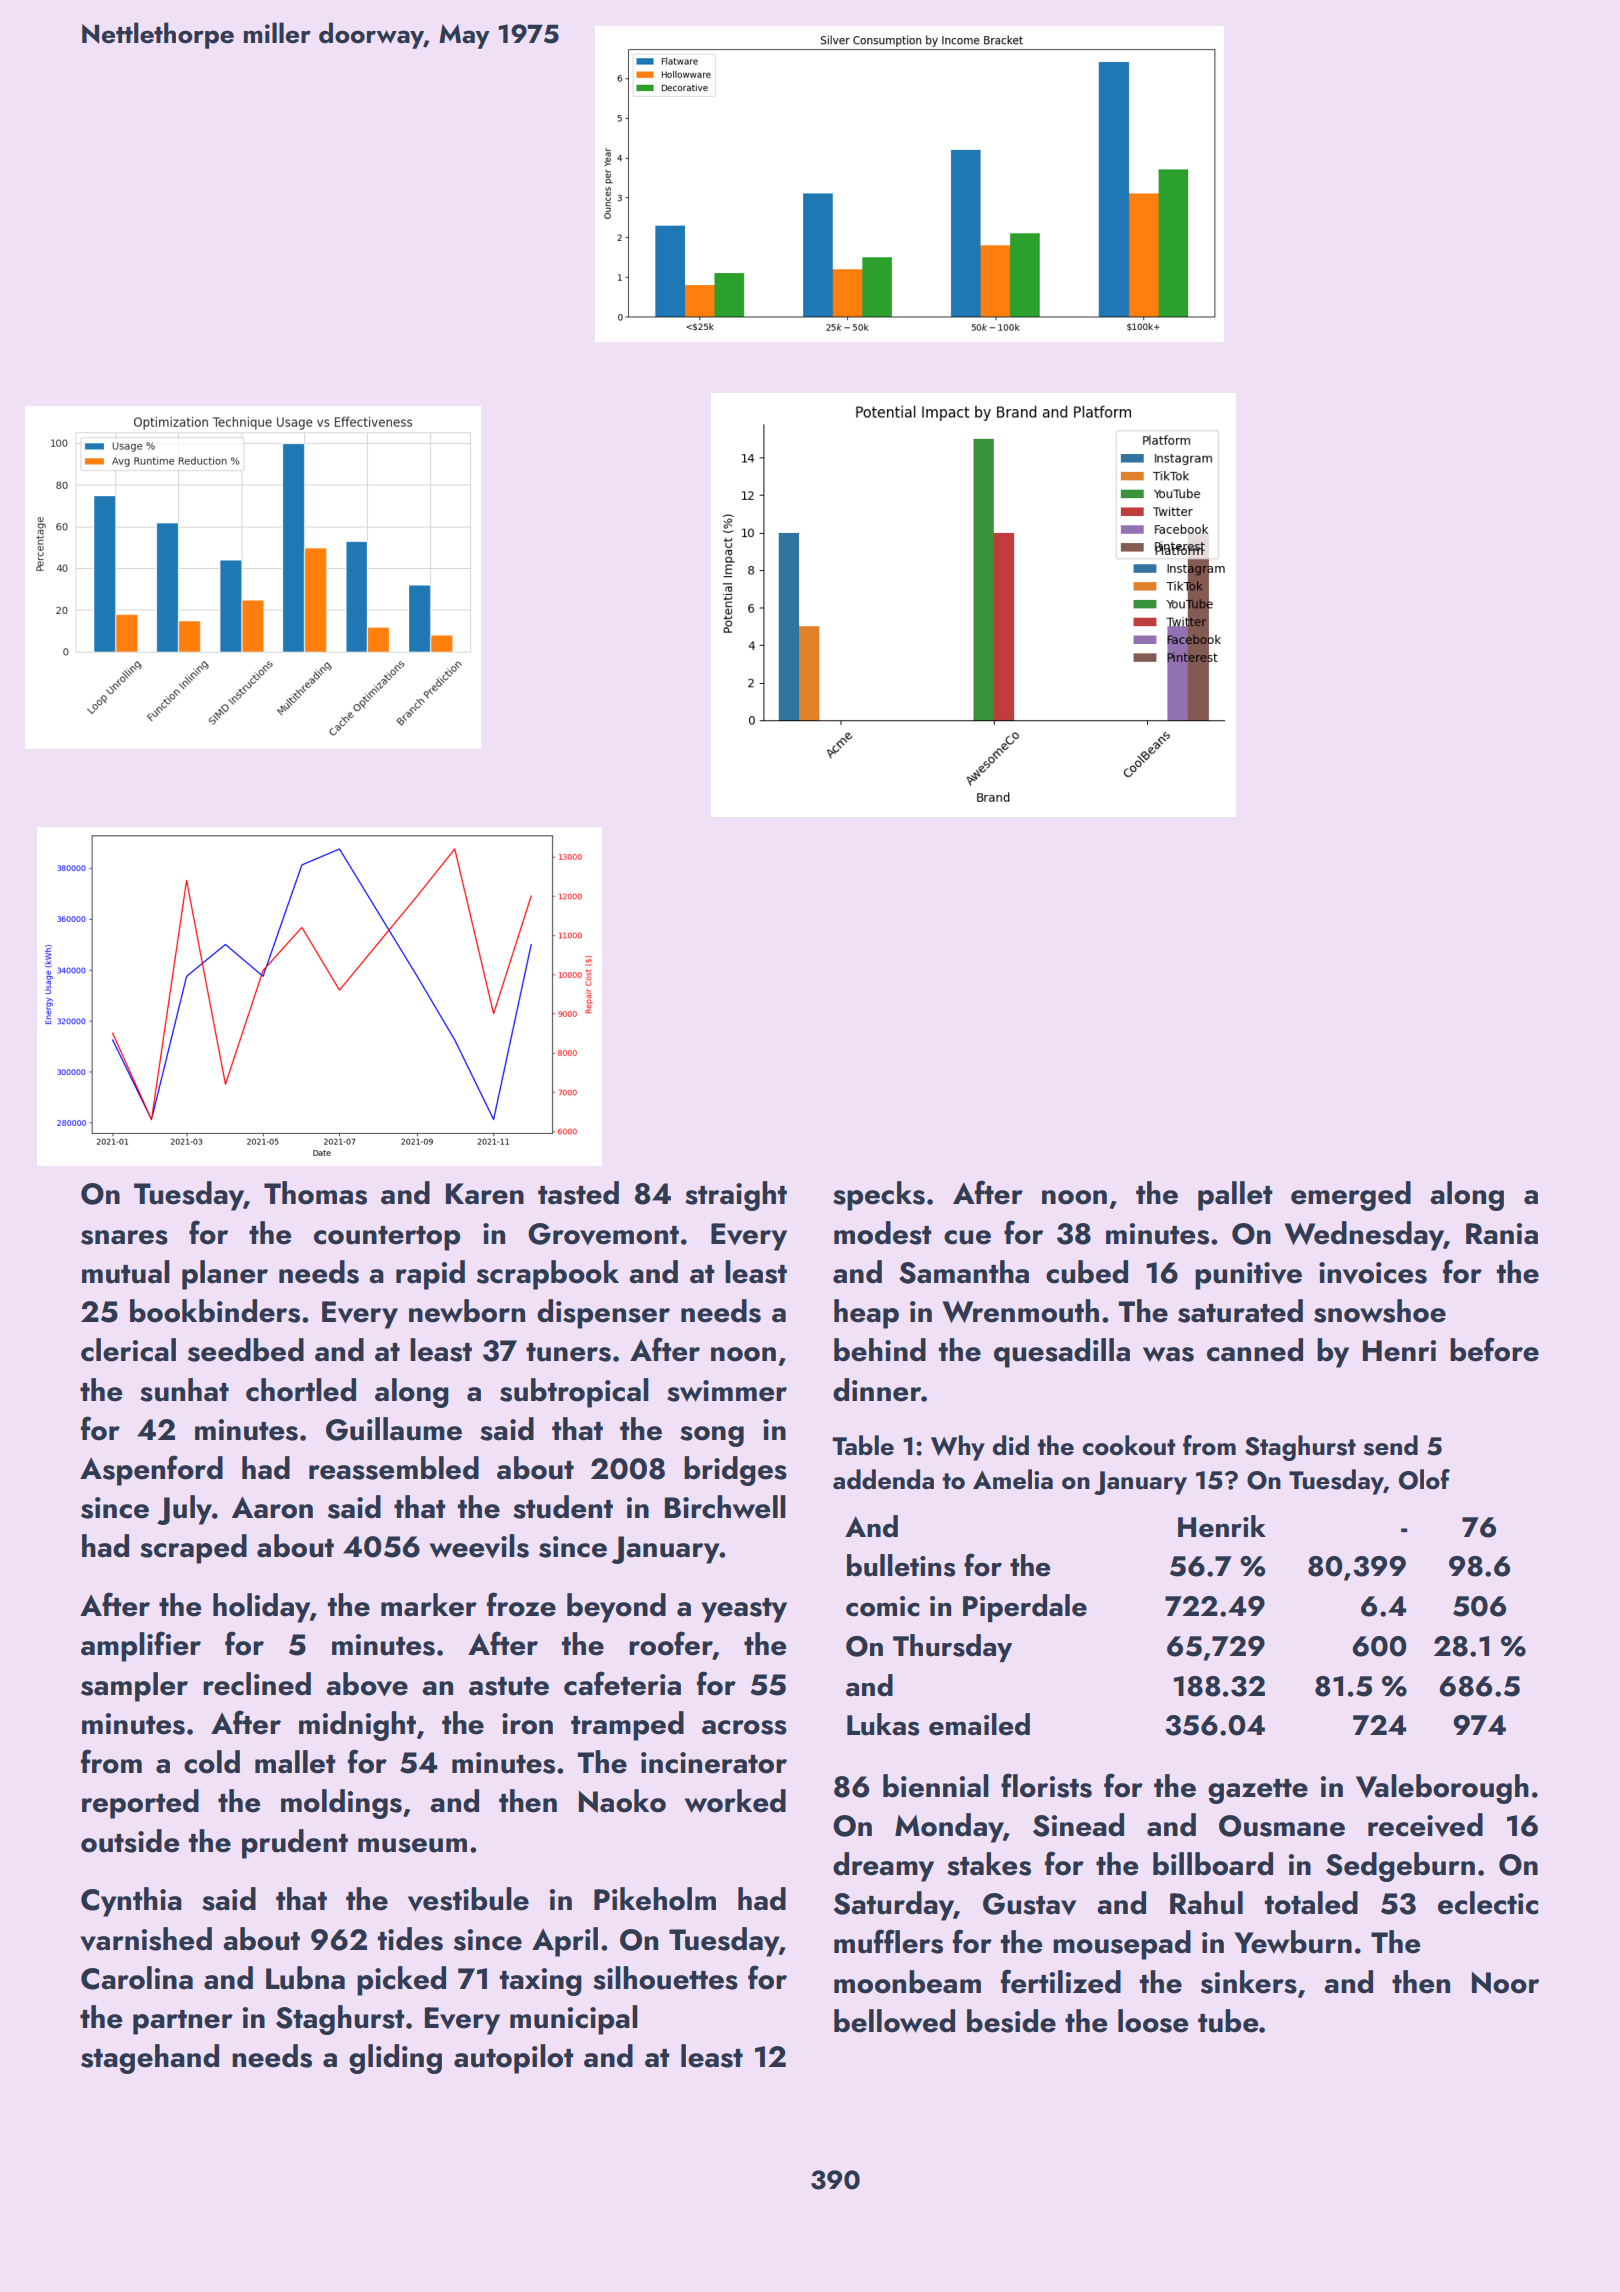  What do you see at coordinates (1380, 1311) in the screenshot?
I see `snowshoe` at bounding box center [1380, 1311].
